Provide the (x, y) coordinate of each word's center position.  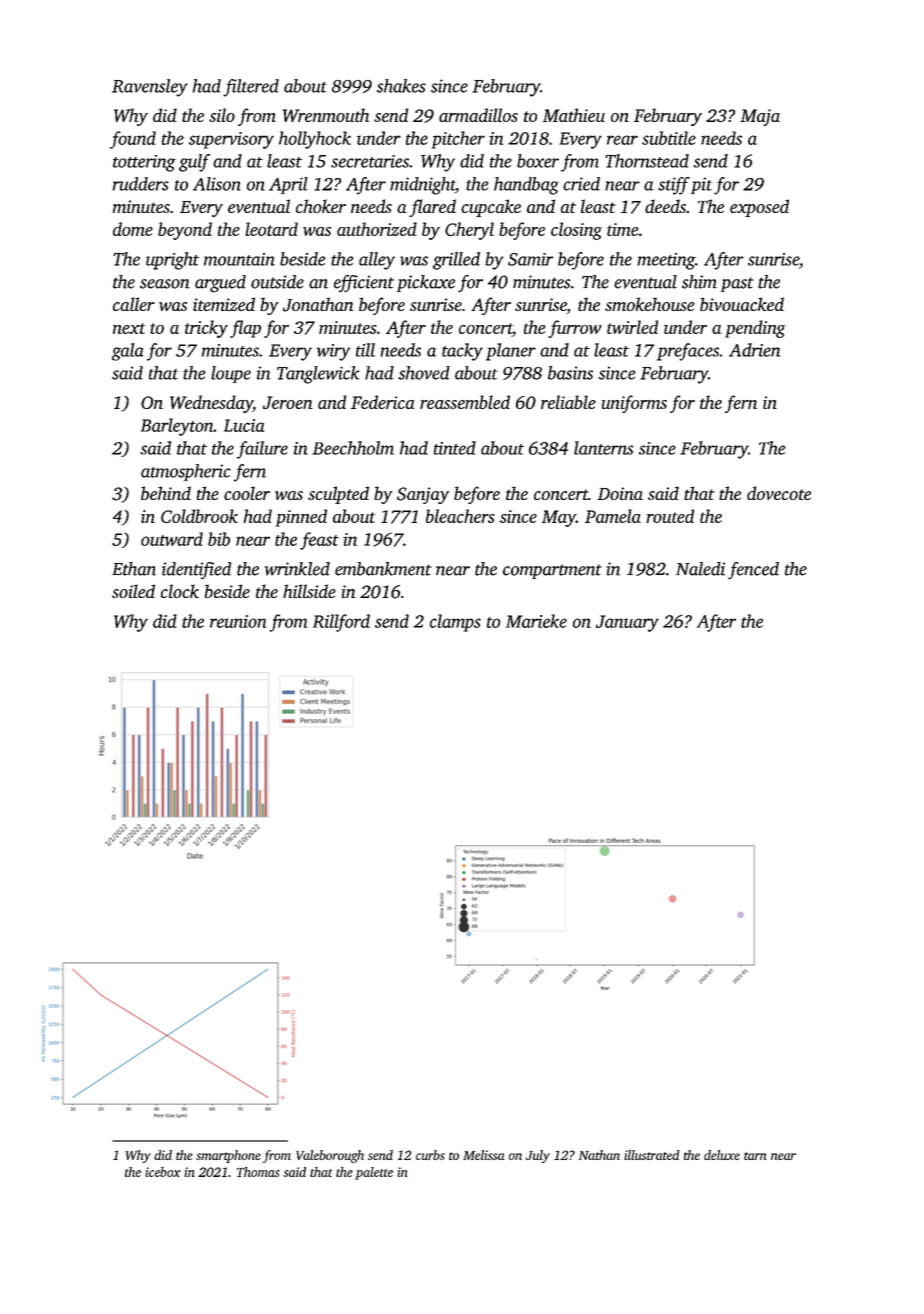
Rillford (341, 623)
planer (511, 352)
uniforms (634, 404)
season (165, 284)
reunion (238, 621)
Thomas (258, 1172)
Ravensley (150, 88)
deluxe (722, 1155)
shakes (401, 86)
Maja (760, 117)
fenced (753, 571)
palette (374, 1173)
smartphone (228, 1156)
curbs (430, 1155)
